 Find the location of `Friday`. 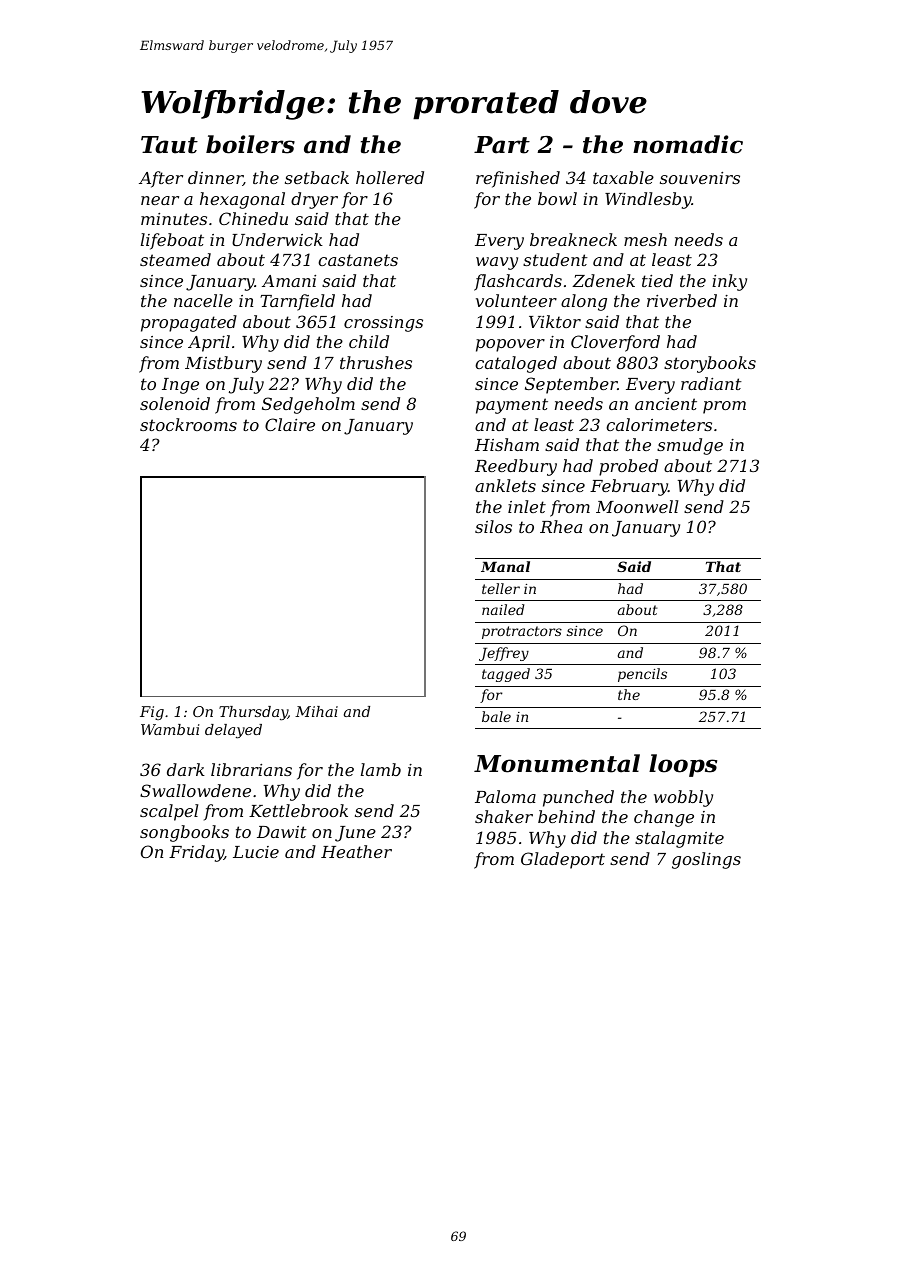

Friday is located at coordinates (196, 853).
